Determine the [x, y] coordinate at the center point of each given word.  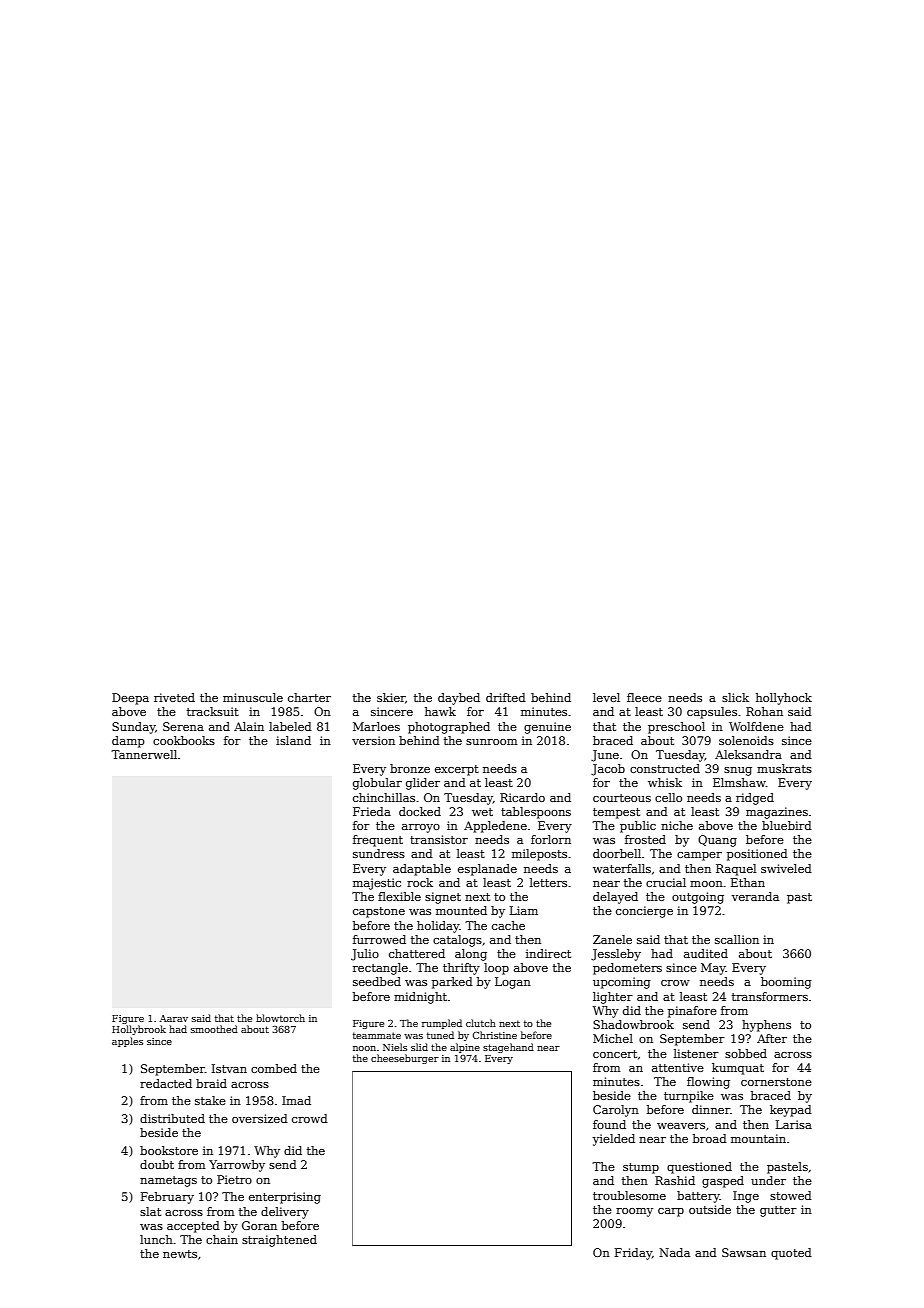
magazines [777, 813]
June [605, 756]
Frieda [372, 811]
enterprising [285, 1198]
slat [150, 1211]
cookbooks [184, 740]
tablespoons [536, 813]
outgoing [698, 898]
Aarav [174, 1018]
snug [738, 771]
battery [698, 1197]
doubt [157, 1164]
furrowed [379, 939]
